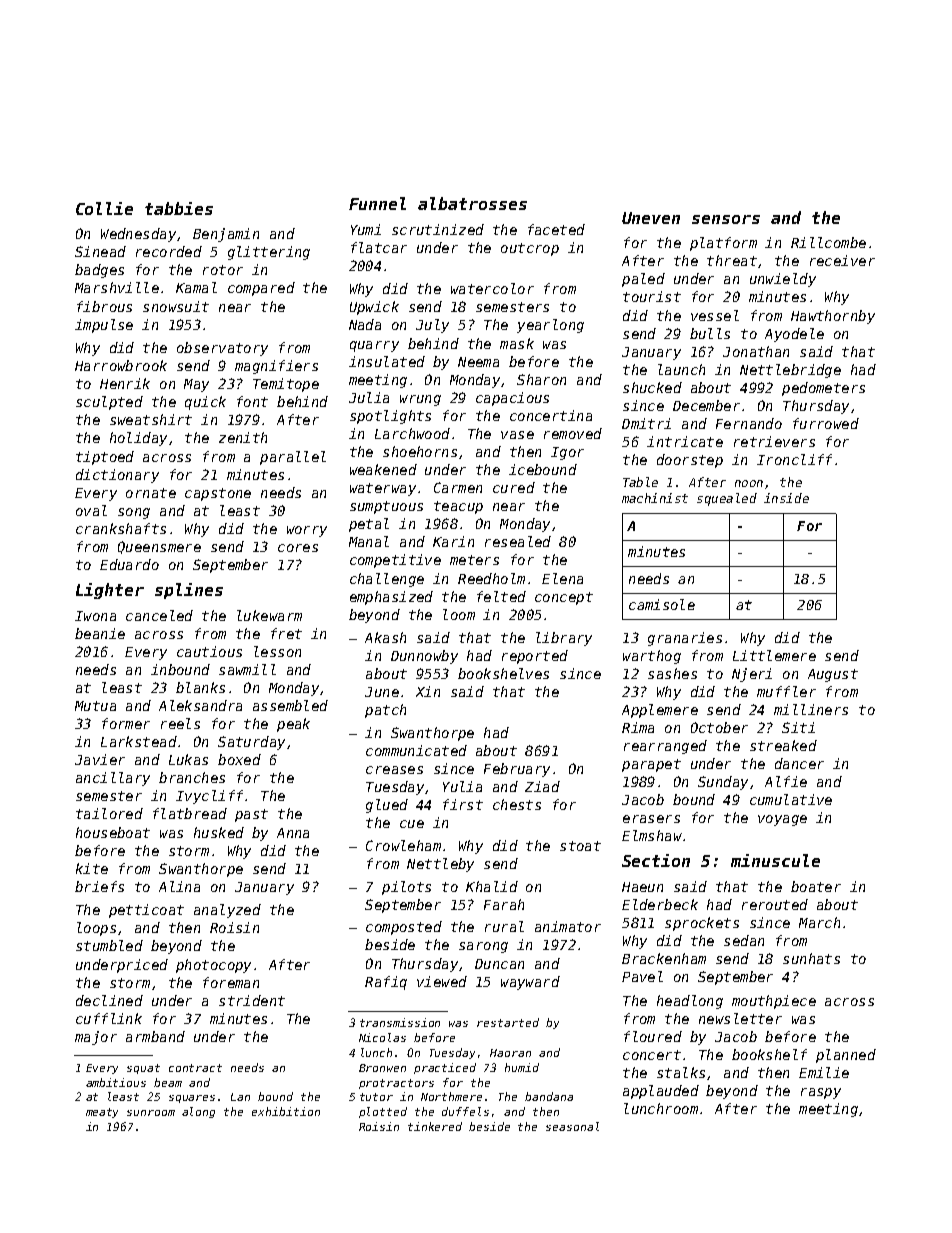 This screenshot has height=1233, width=952. I want to click on quick, so click(205, 403).
